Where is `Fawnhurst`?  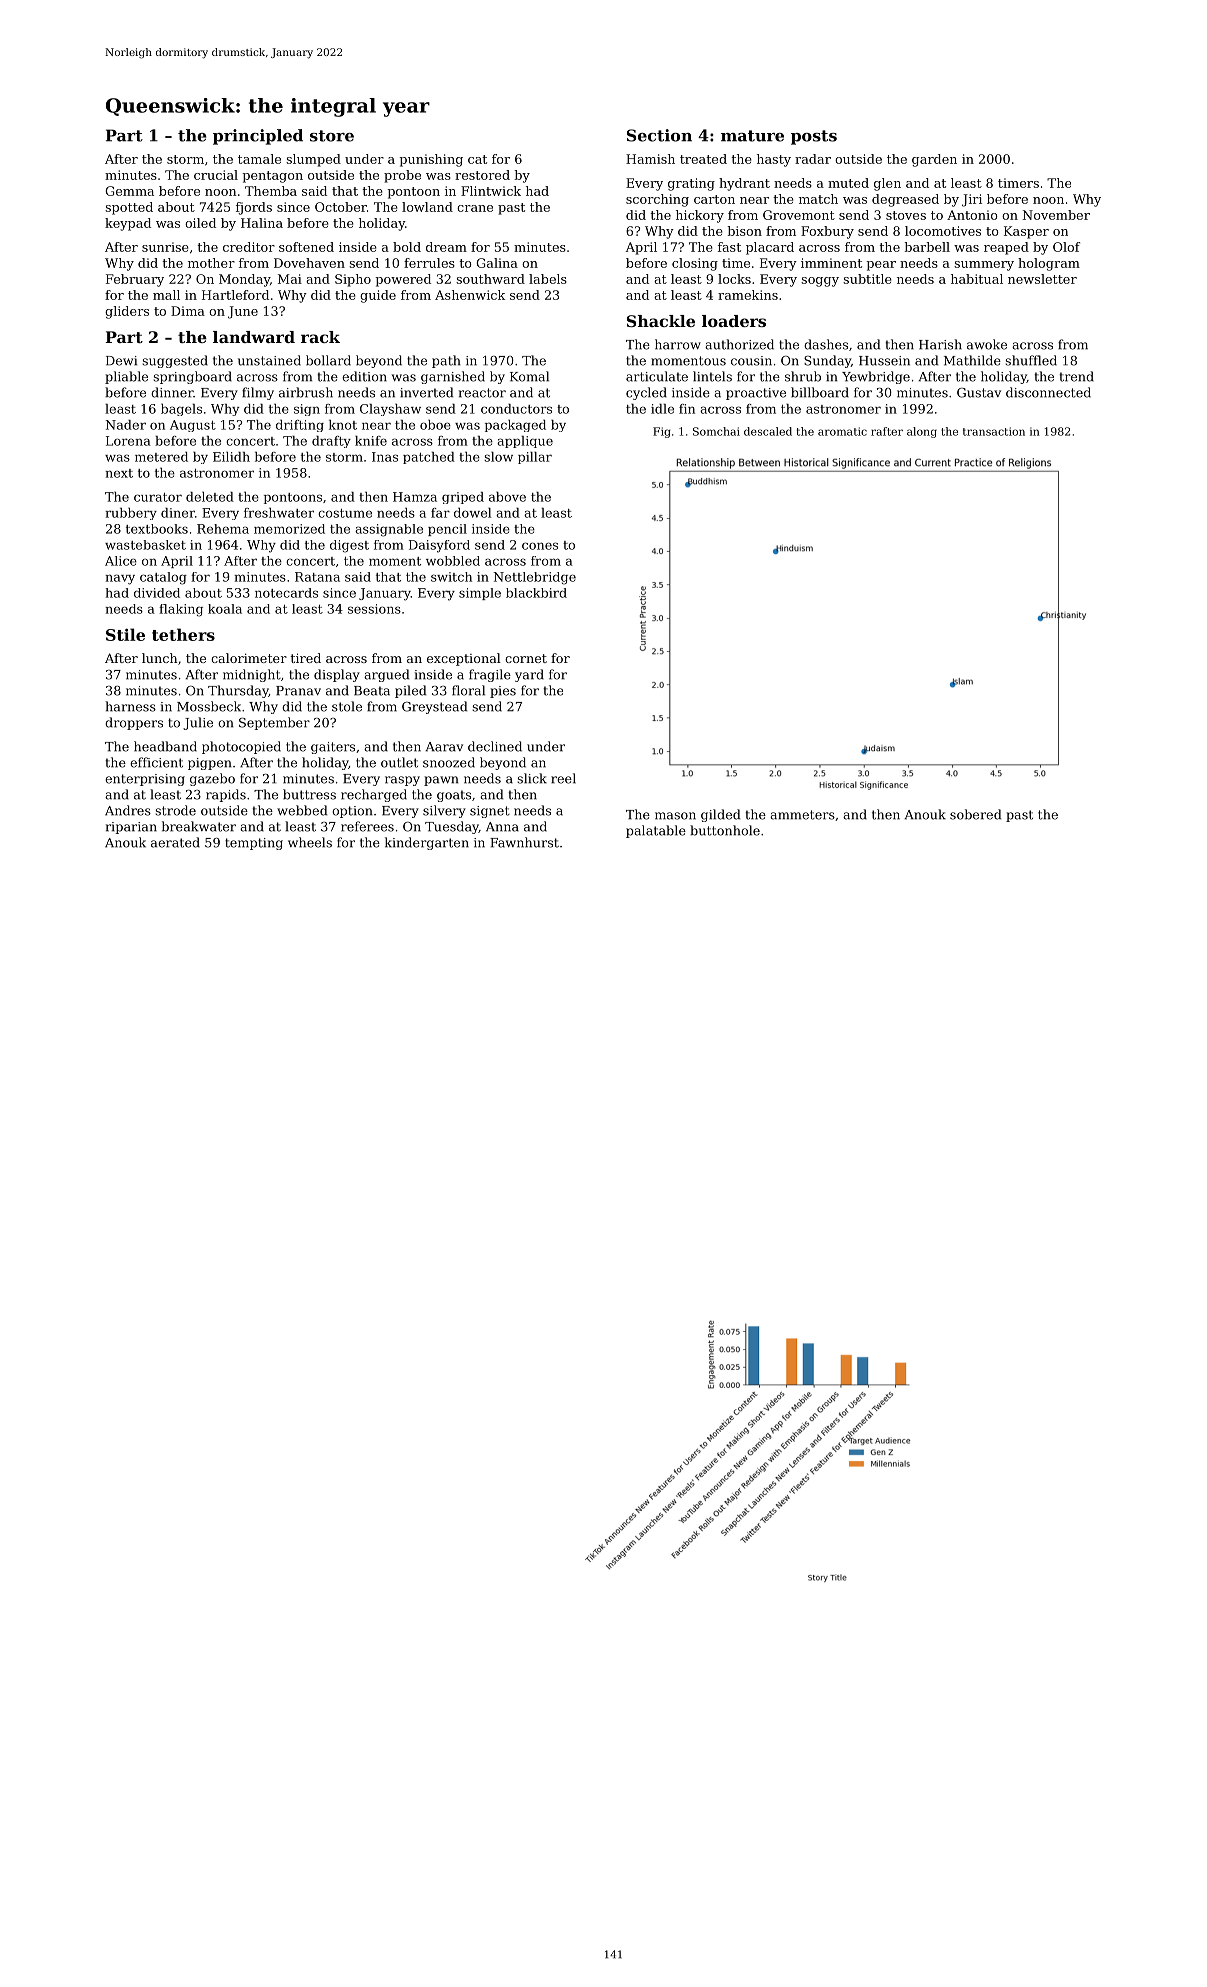 Fawnhurst is located at coordinates (524, 842).
